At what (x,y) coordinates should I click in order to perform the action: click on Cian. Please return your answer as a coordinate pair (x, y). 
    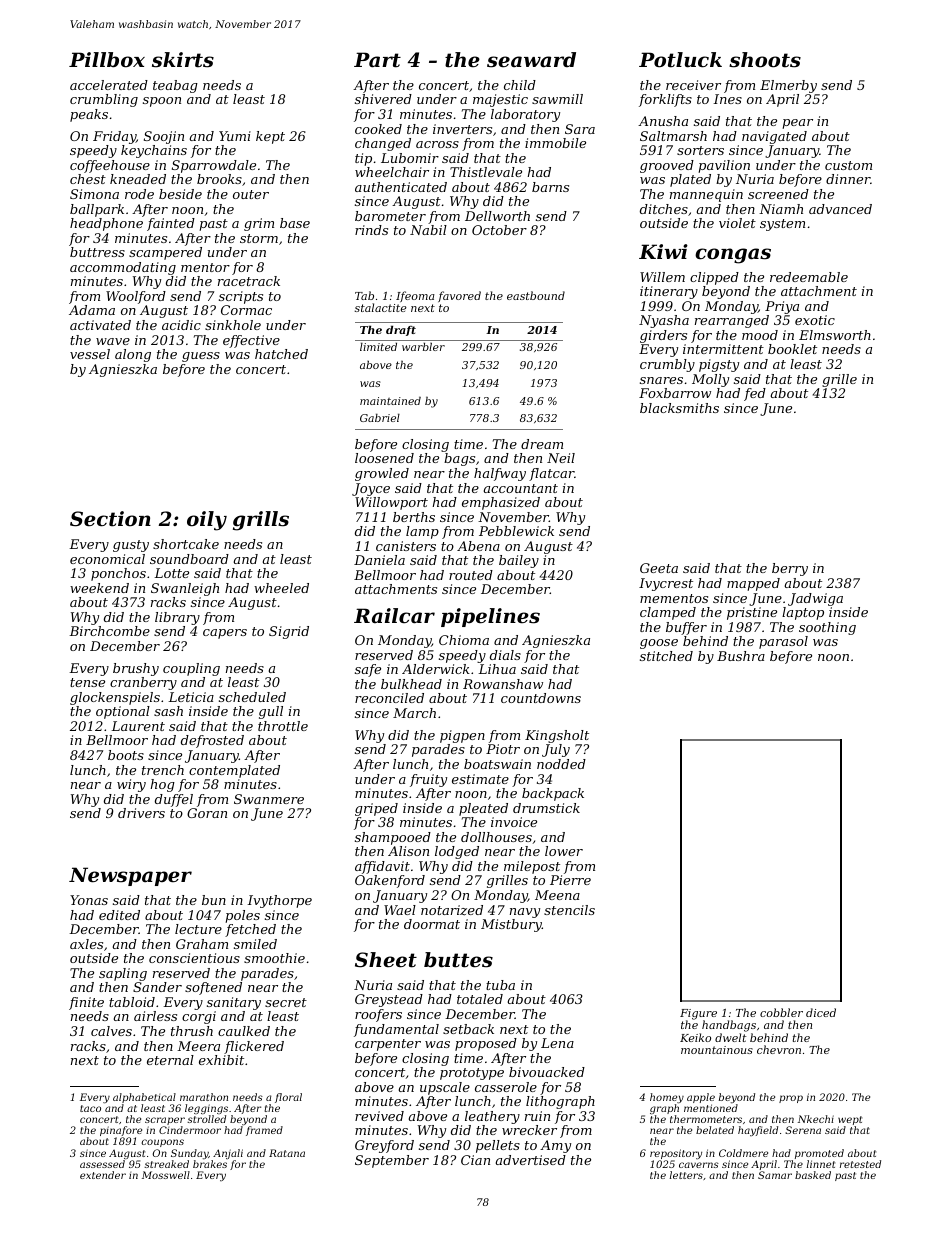
    Looking at the image, I should click on (475, 1160).
